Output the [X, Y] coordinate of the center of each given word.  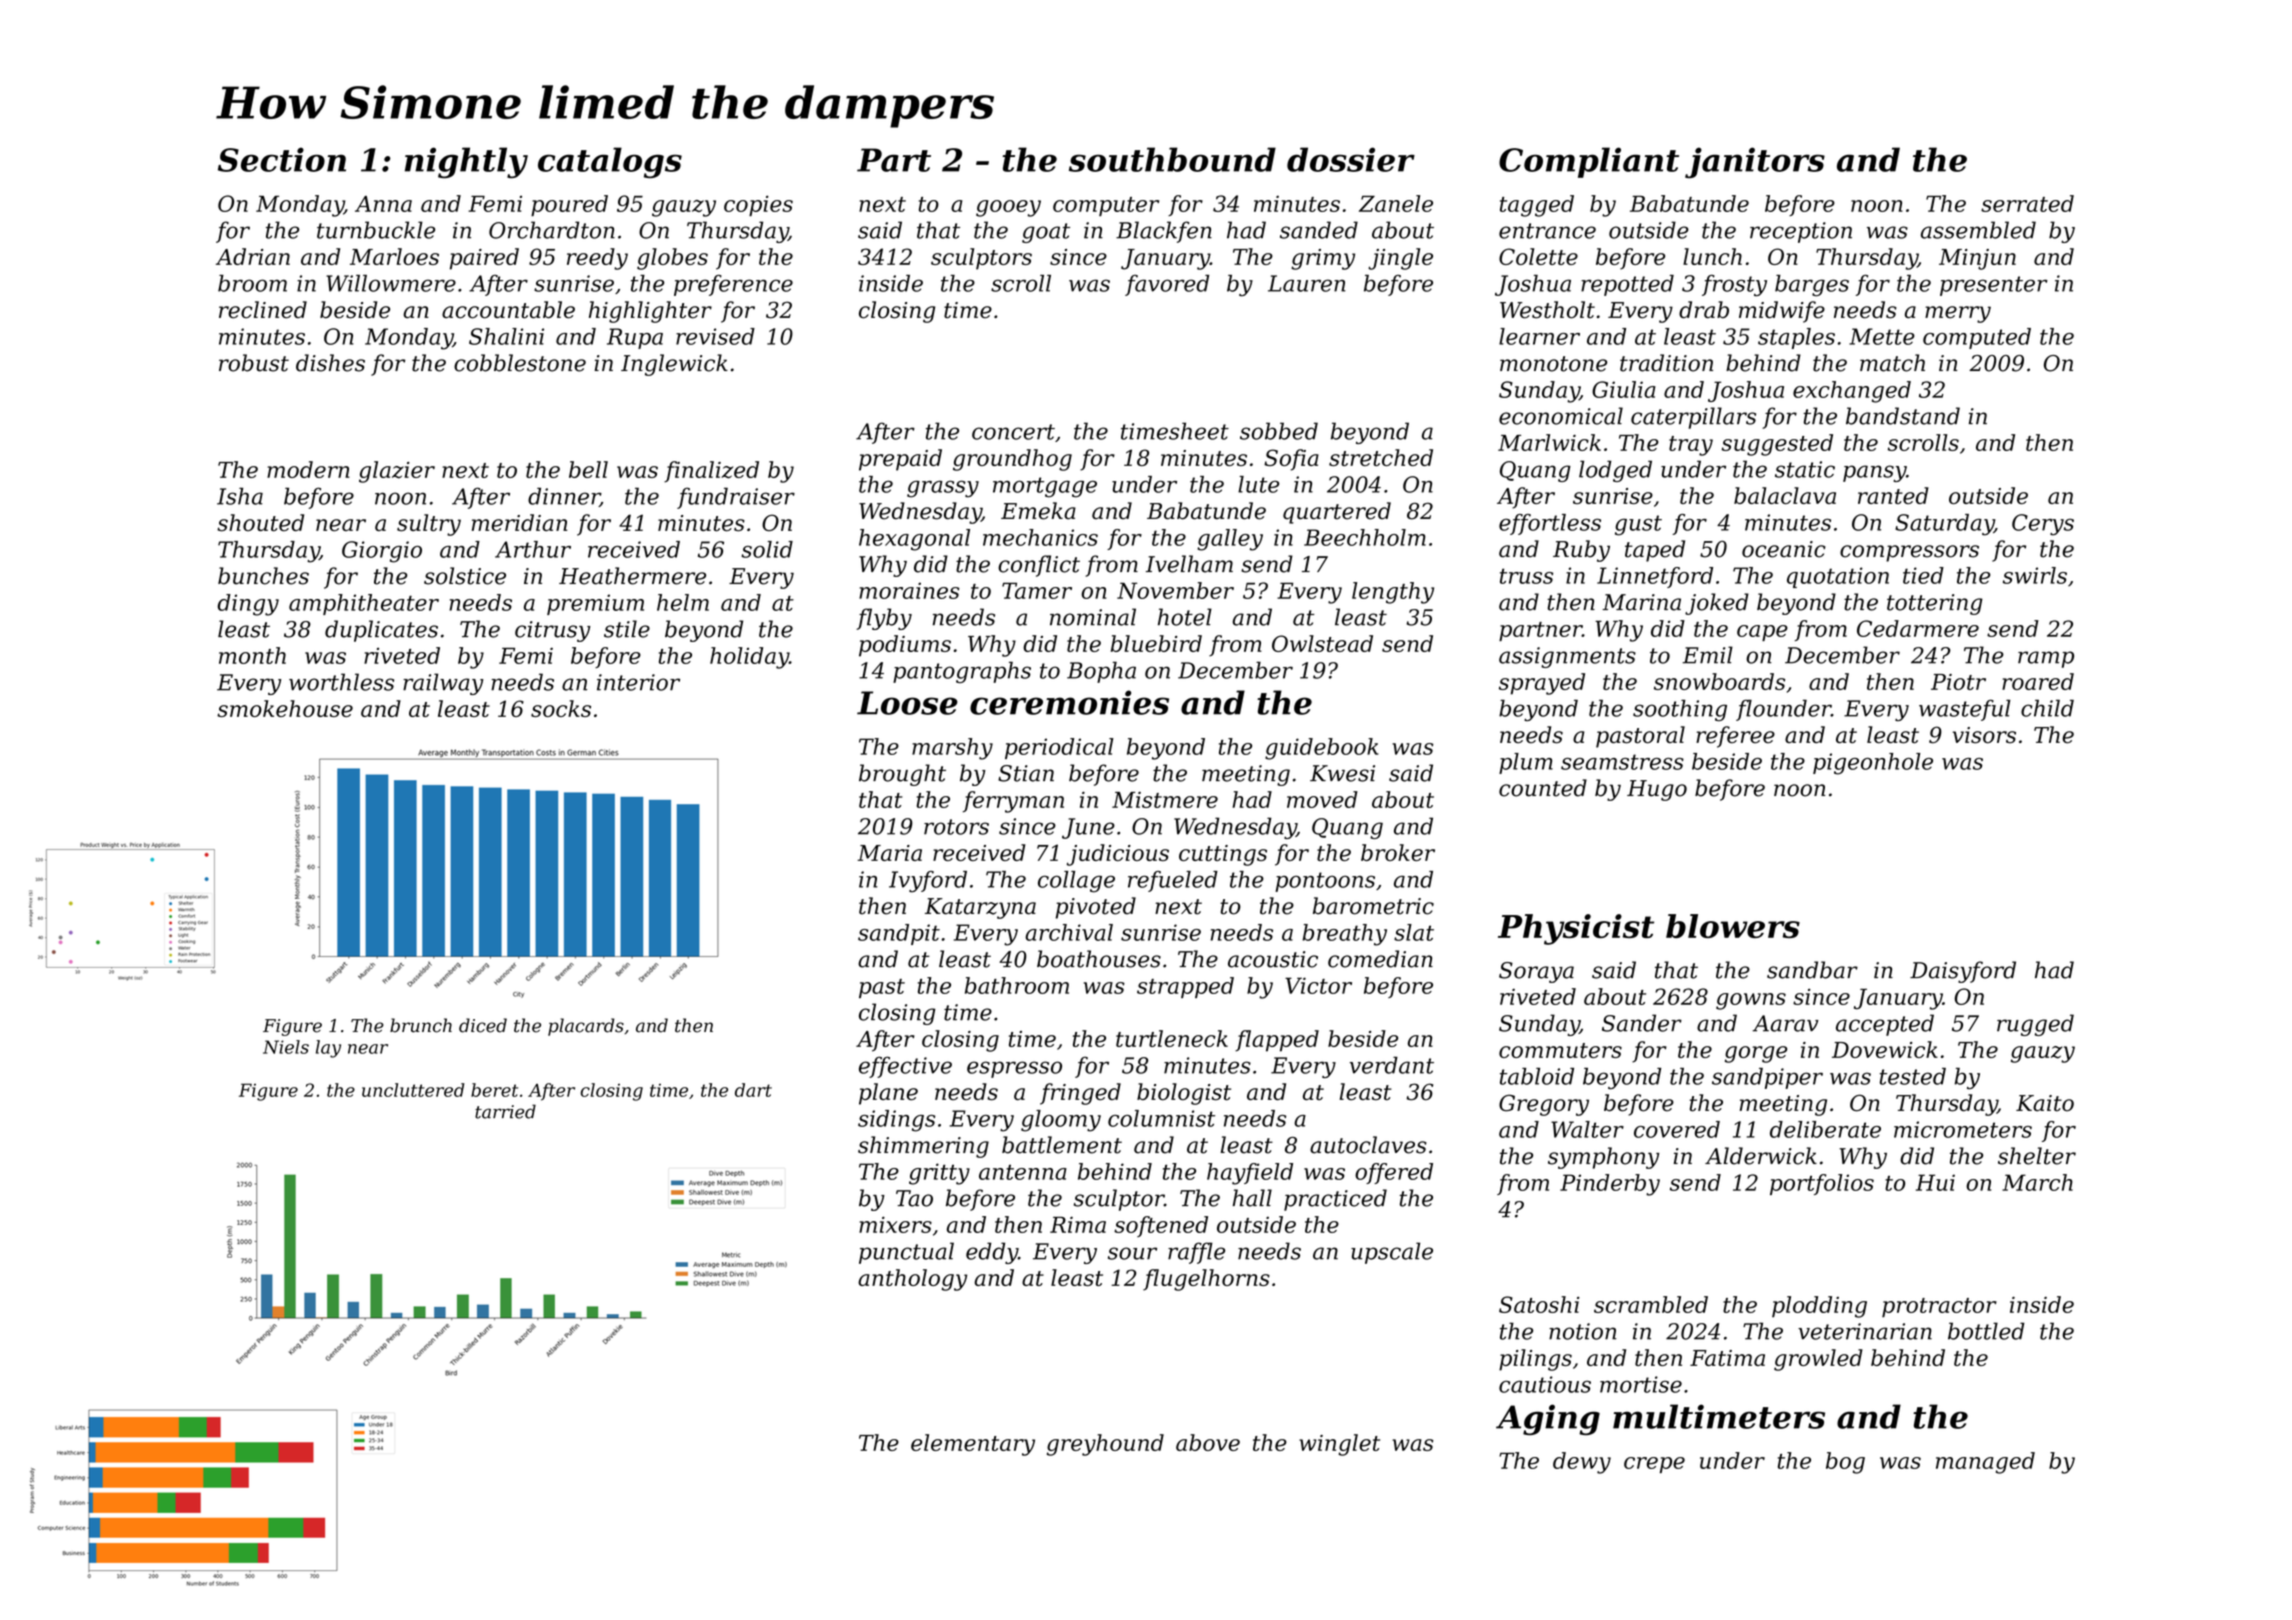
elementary [973, 1445]
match [1892, 363]
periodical [1059, 748]
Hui [1935, 1182]
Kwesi [1342, 773]
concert [1013, 432]
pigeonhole [1873, 764]
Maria [889, 853]
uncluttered [413, 1090]
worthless [341, 682]
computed [1977, 338]
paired [484, 259]
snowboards [1719, 681]
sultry [429, 525]
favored [1167, 285]
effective [905, 1067]
